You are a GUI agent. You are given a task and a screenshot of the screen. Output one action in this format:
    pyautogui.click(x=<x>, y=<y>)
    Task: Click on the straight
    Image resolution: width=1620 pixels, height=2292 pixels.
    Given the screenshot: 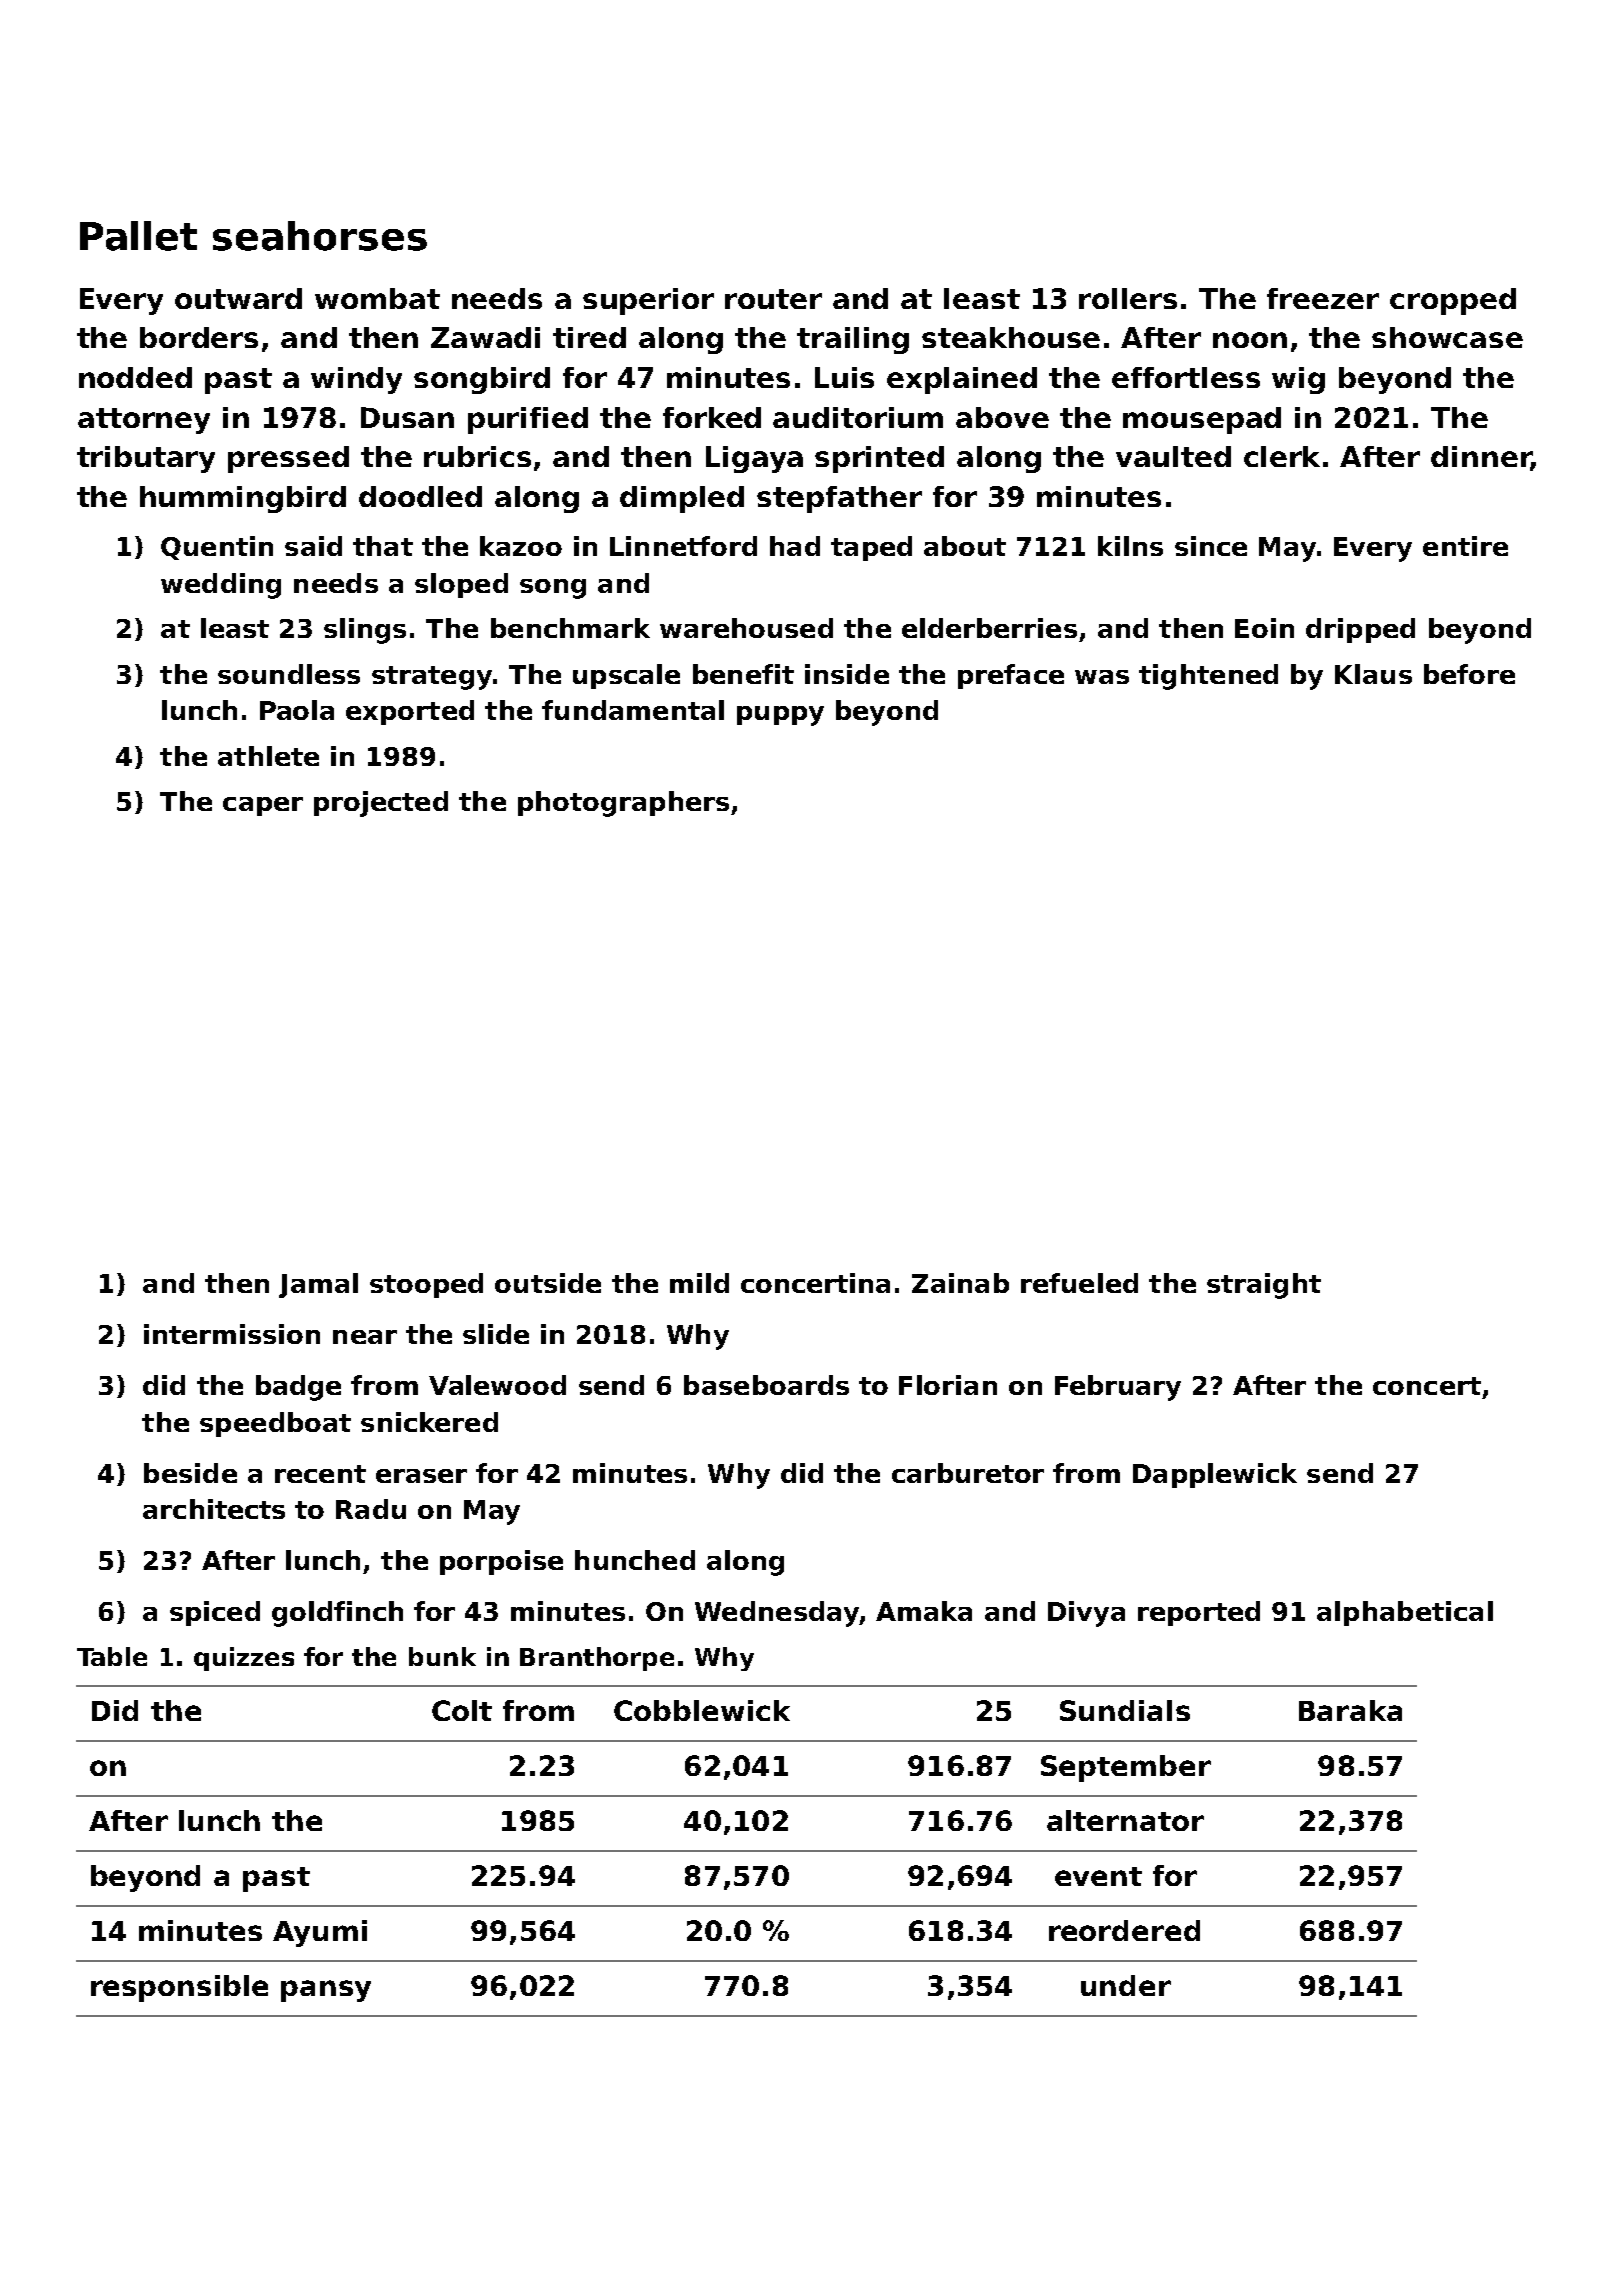 What is the action you would take?
    pyautogui.click(x=1264, y=1286)
